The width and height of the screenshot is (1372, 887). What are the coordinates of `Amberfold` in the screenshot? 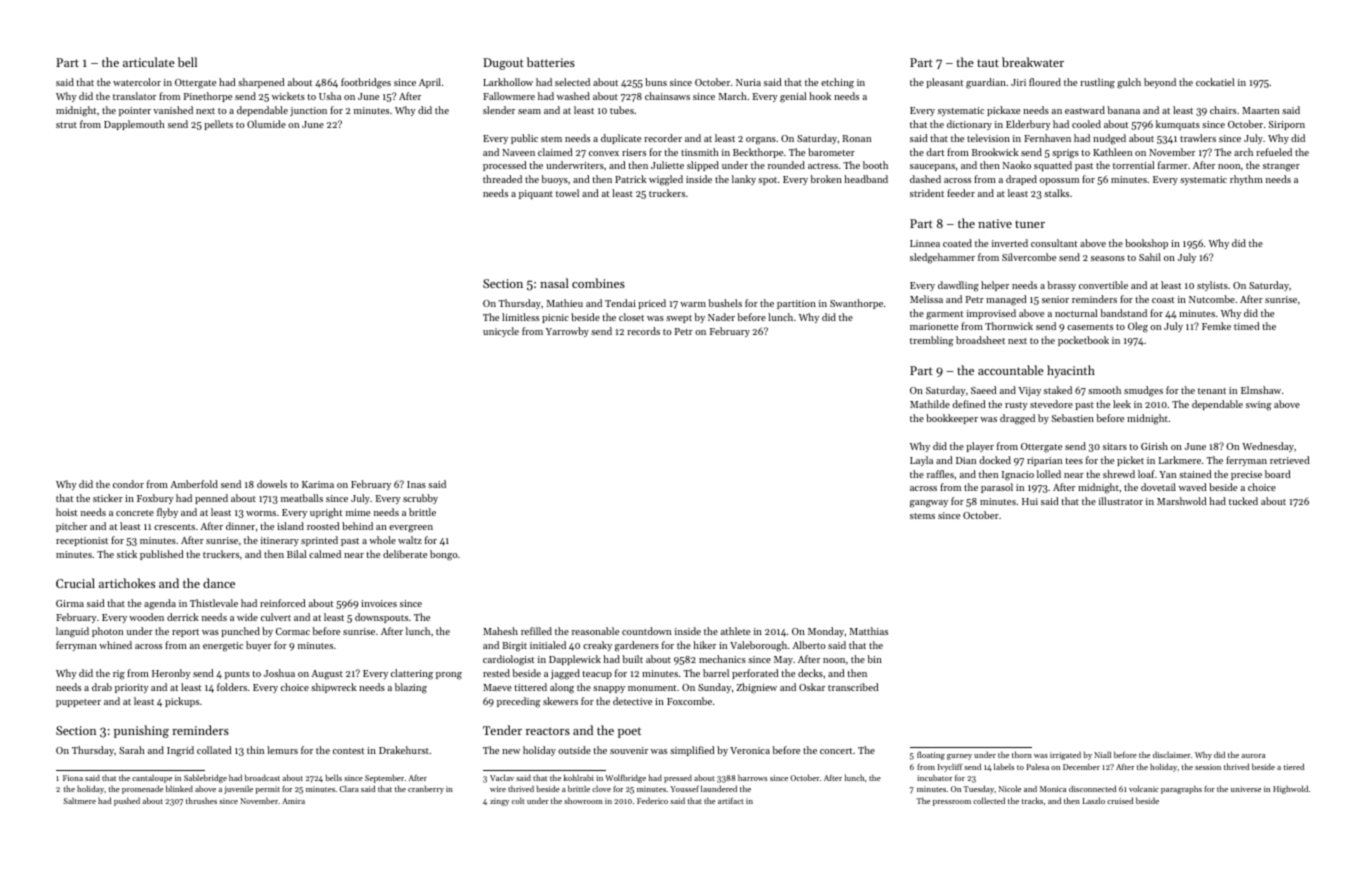 It's located at (194, 484).
